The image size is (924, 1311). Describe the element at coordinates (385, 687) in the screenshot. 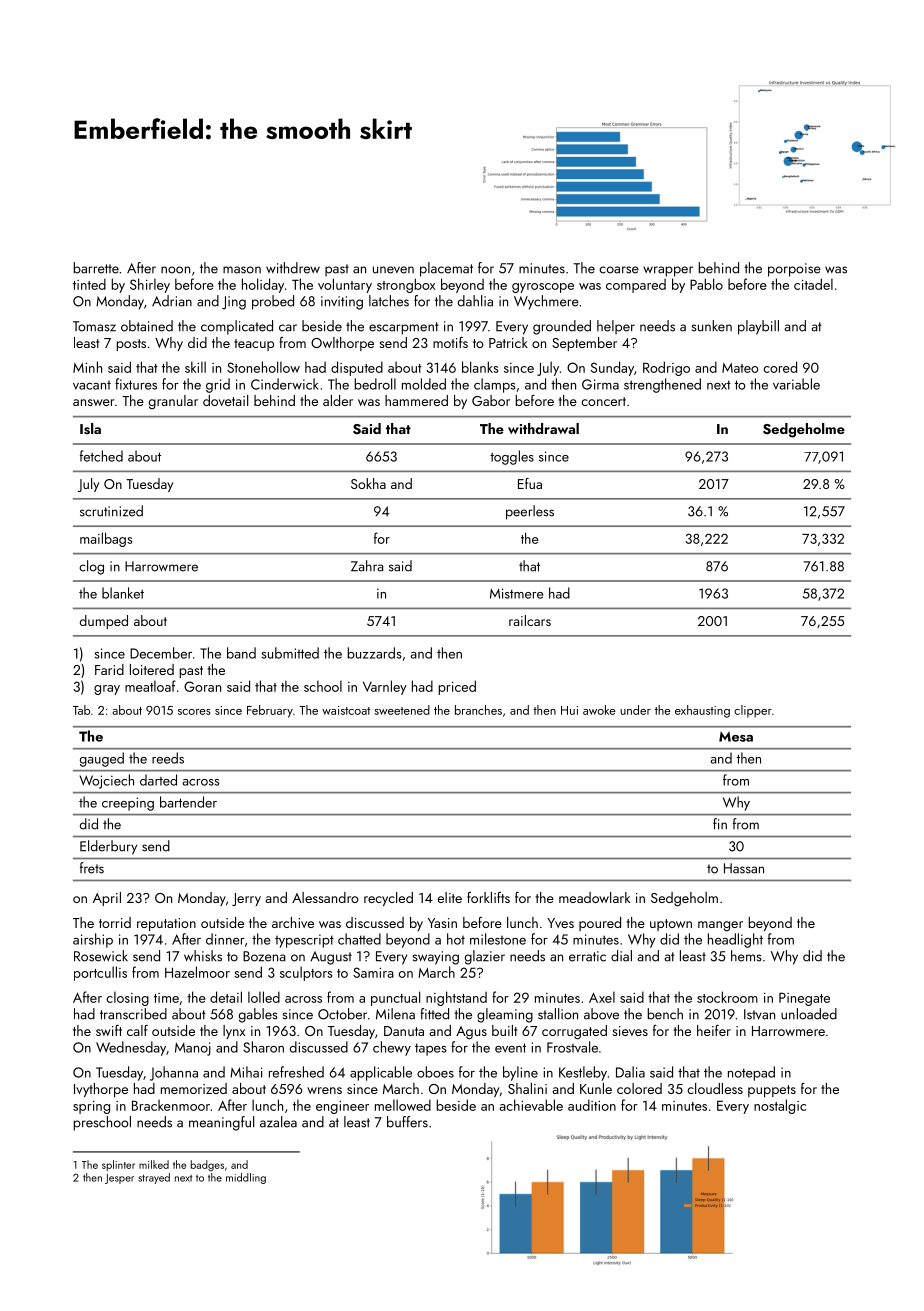

I see `Varnley` at that location.
